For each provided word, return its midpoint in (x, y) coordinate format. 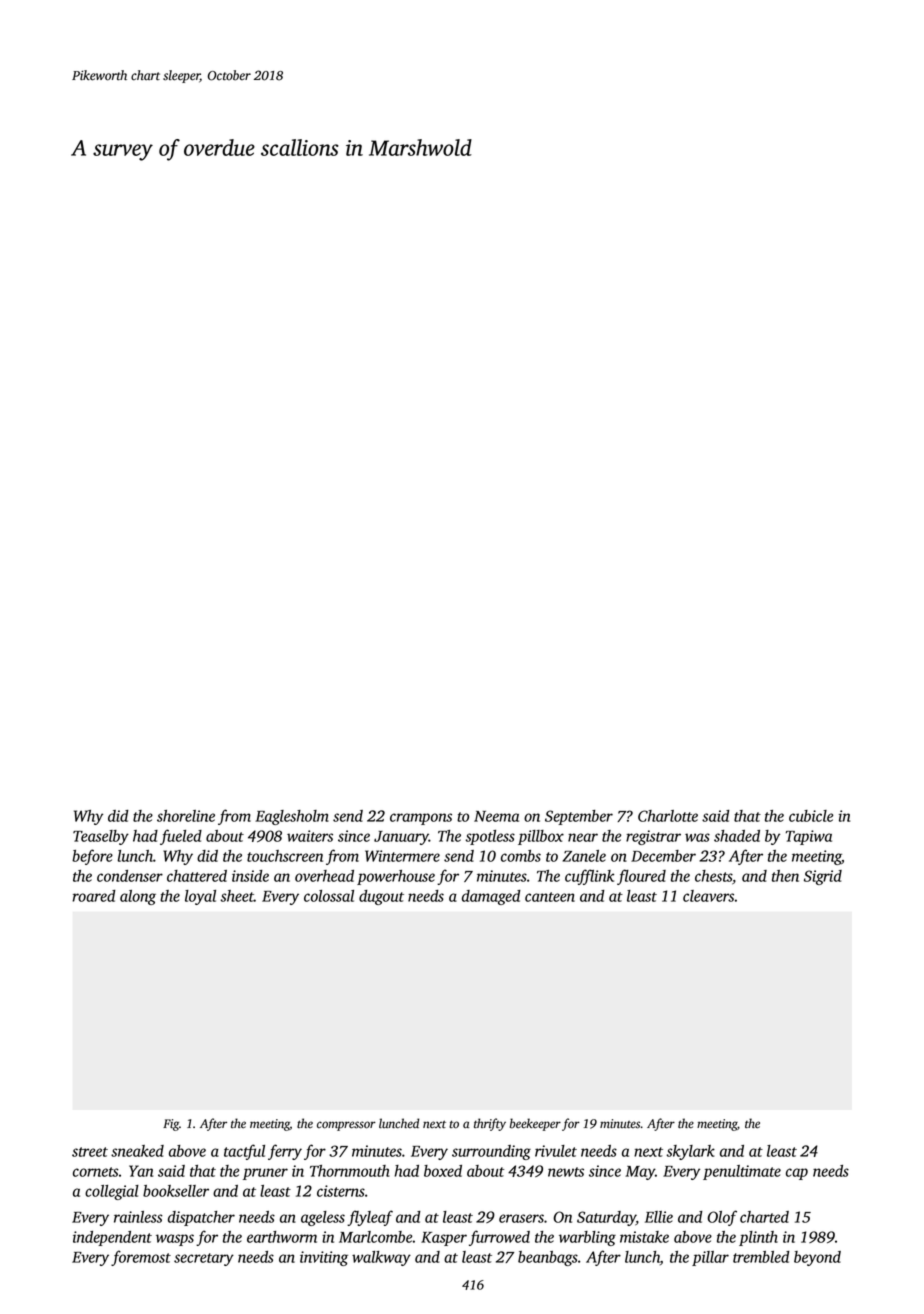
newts (566, 1172)
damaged (491, 897)
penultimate (742, 1172)
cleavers (708, 896)
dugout (381, 897)
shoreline (186, 816)
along (138, 897)
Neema (496, 816)
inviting (324, 1258)
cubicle (811, 816)
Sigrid (823, 877)
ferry (285, 1152)
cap (797, 1174)
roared (94, 896)
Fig (171, 1125)
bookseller (176, 1191)
